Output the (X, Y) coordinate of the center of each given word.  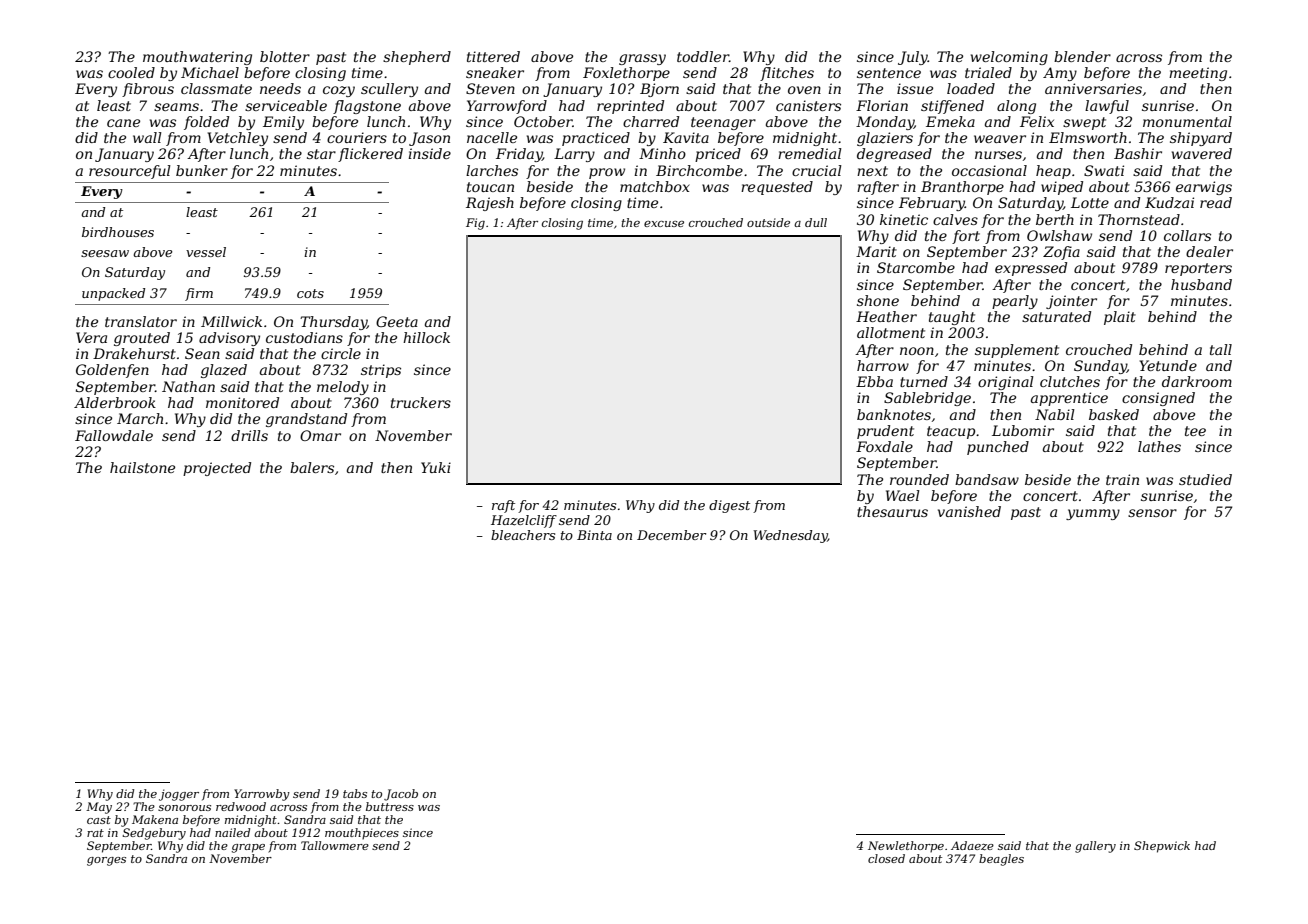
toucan (490, 187)
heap (1053, 172)
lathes (1159, 446)
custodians (304, 337)
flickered (370, 155)
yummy (1093, 514)
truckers (421, 402)
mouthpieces (362, 834)
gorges (106, 861)
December (671, 535)
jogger (179, 795)
